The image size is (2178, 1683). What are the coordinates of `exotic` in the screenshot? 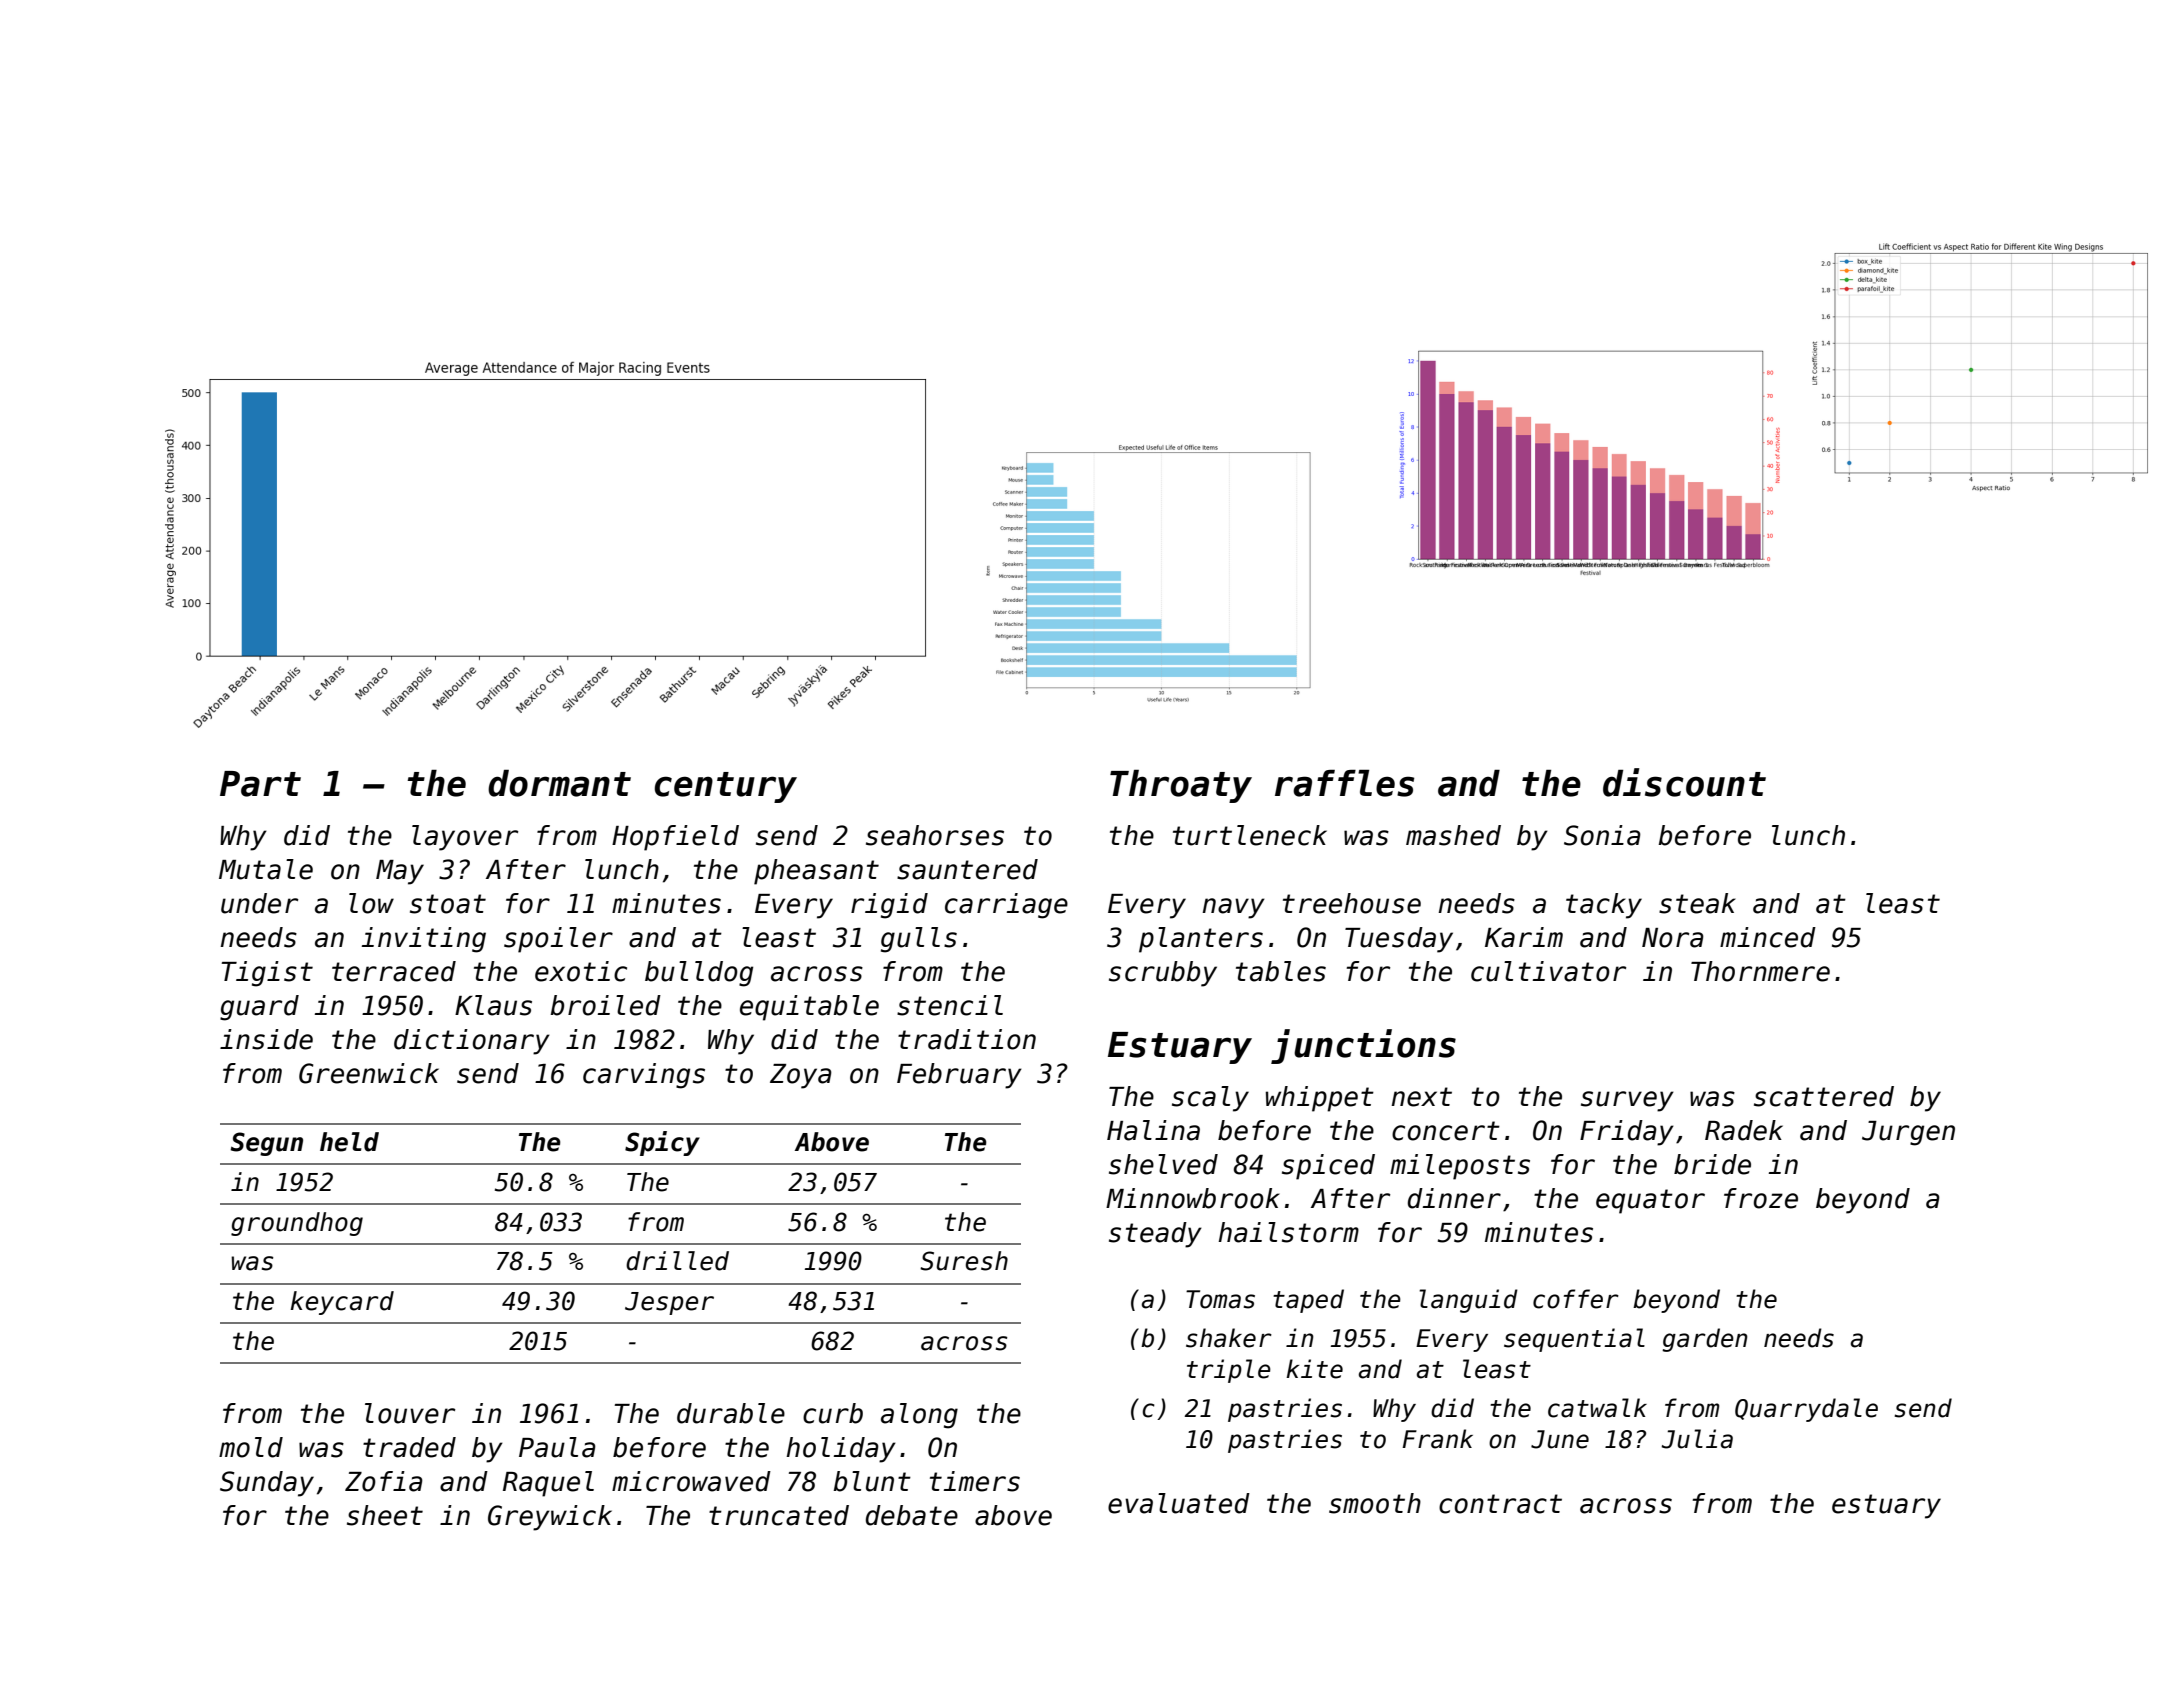 It's located at (581, 971).
